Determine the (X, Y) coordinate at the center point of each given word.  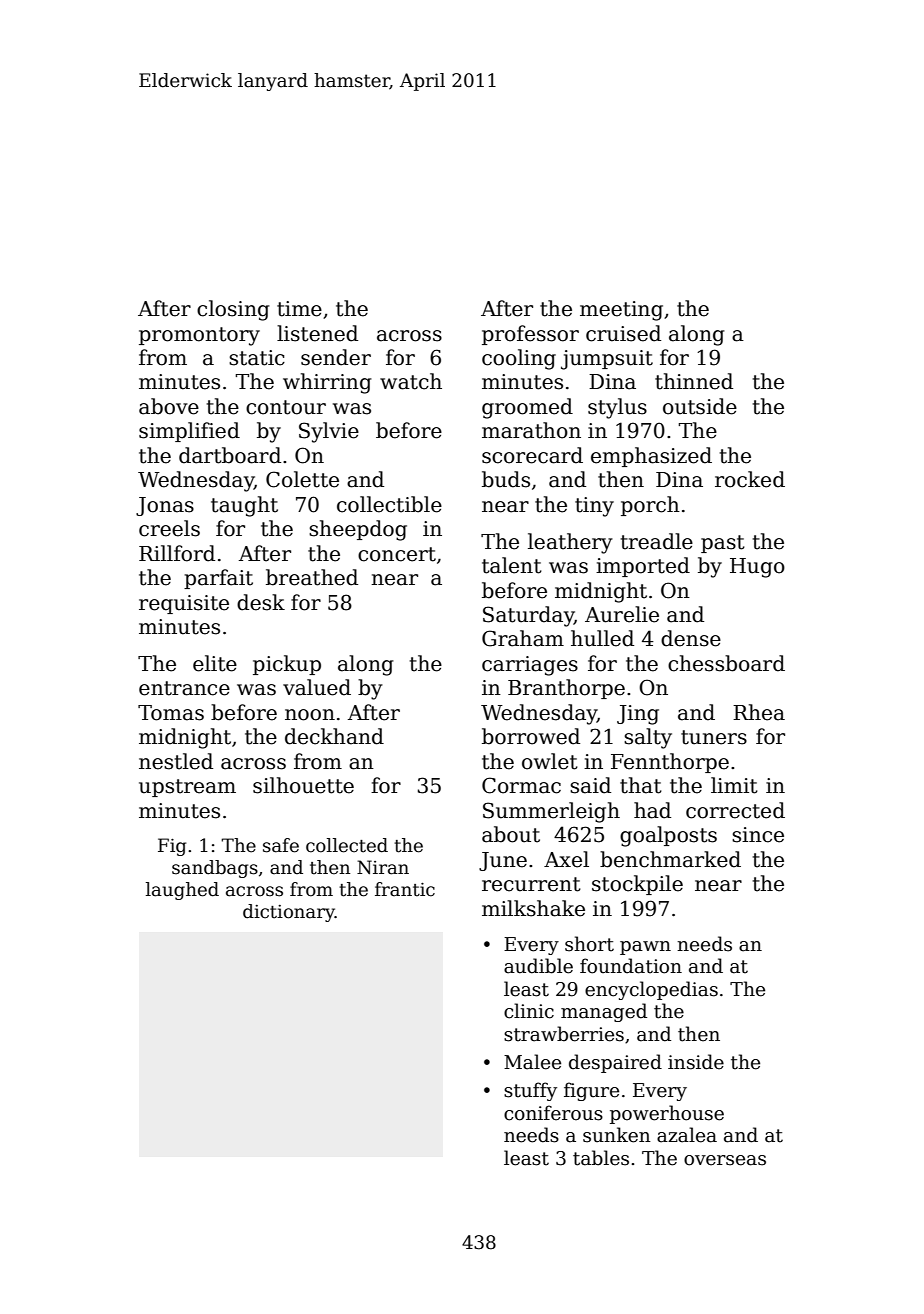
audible (538, 966)
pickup (287, 665)
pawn (645, 948)
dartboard (230, 455)
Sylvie (329, 432)
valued (317, 687)
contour (286, 407)
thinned (694, 381)
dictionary (289, 913)
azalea (687, 1135)
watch (411, 381)
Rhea (759, 712)
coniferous (553, 1113)
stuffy (530, 1091)
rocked (750, 479)
